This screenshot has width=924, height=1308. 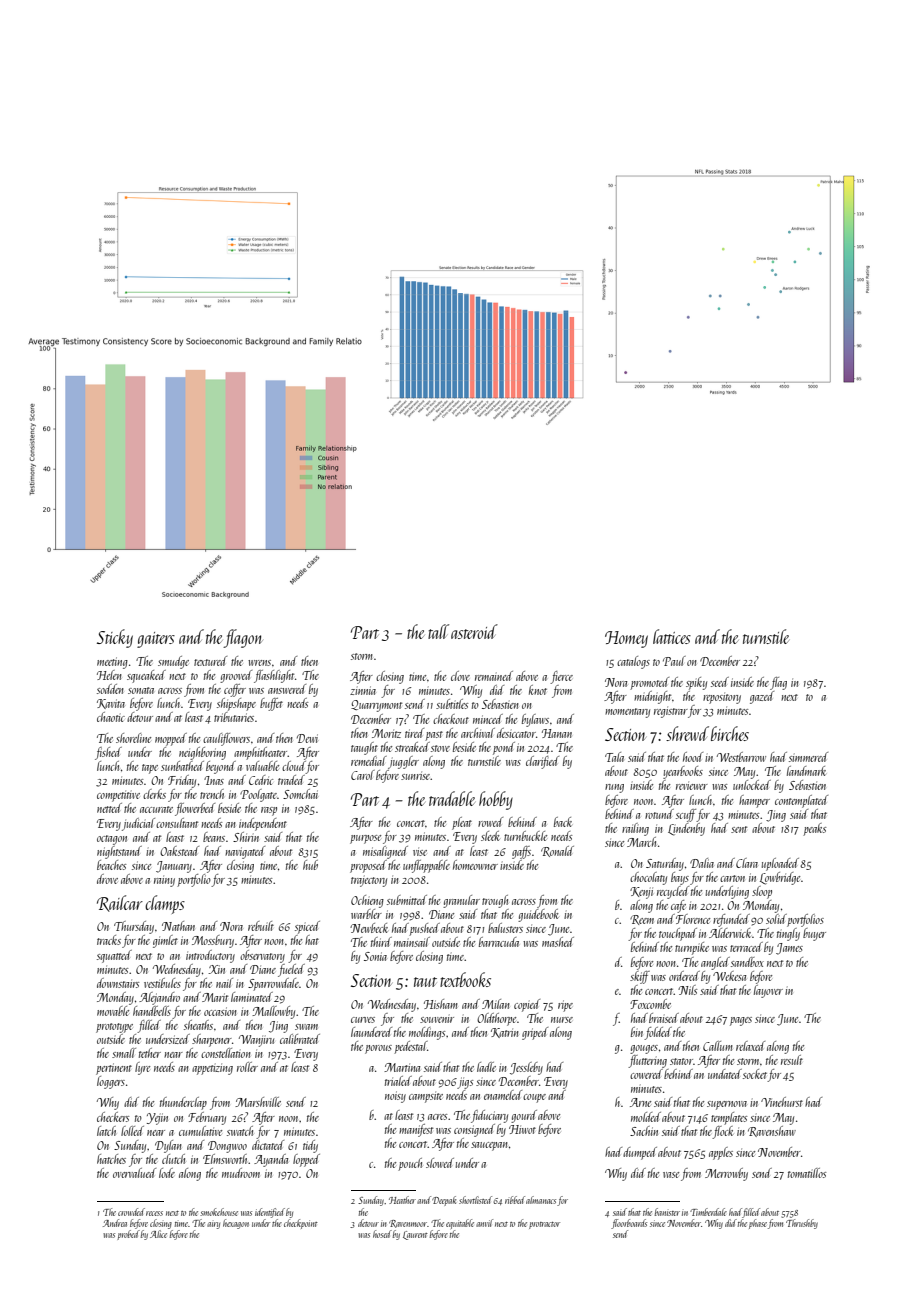 What do you see at coordinates (808, 757) in the screenshot?
I see `simmered` at bounding box center [808, 757].
